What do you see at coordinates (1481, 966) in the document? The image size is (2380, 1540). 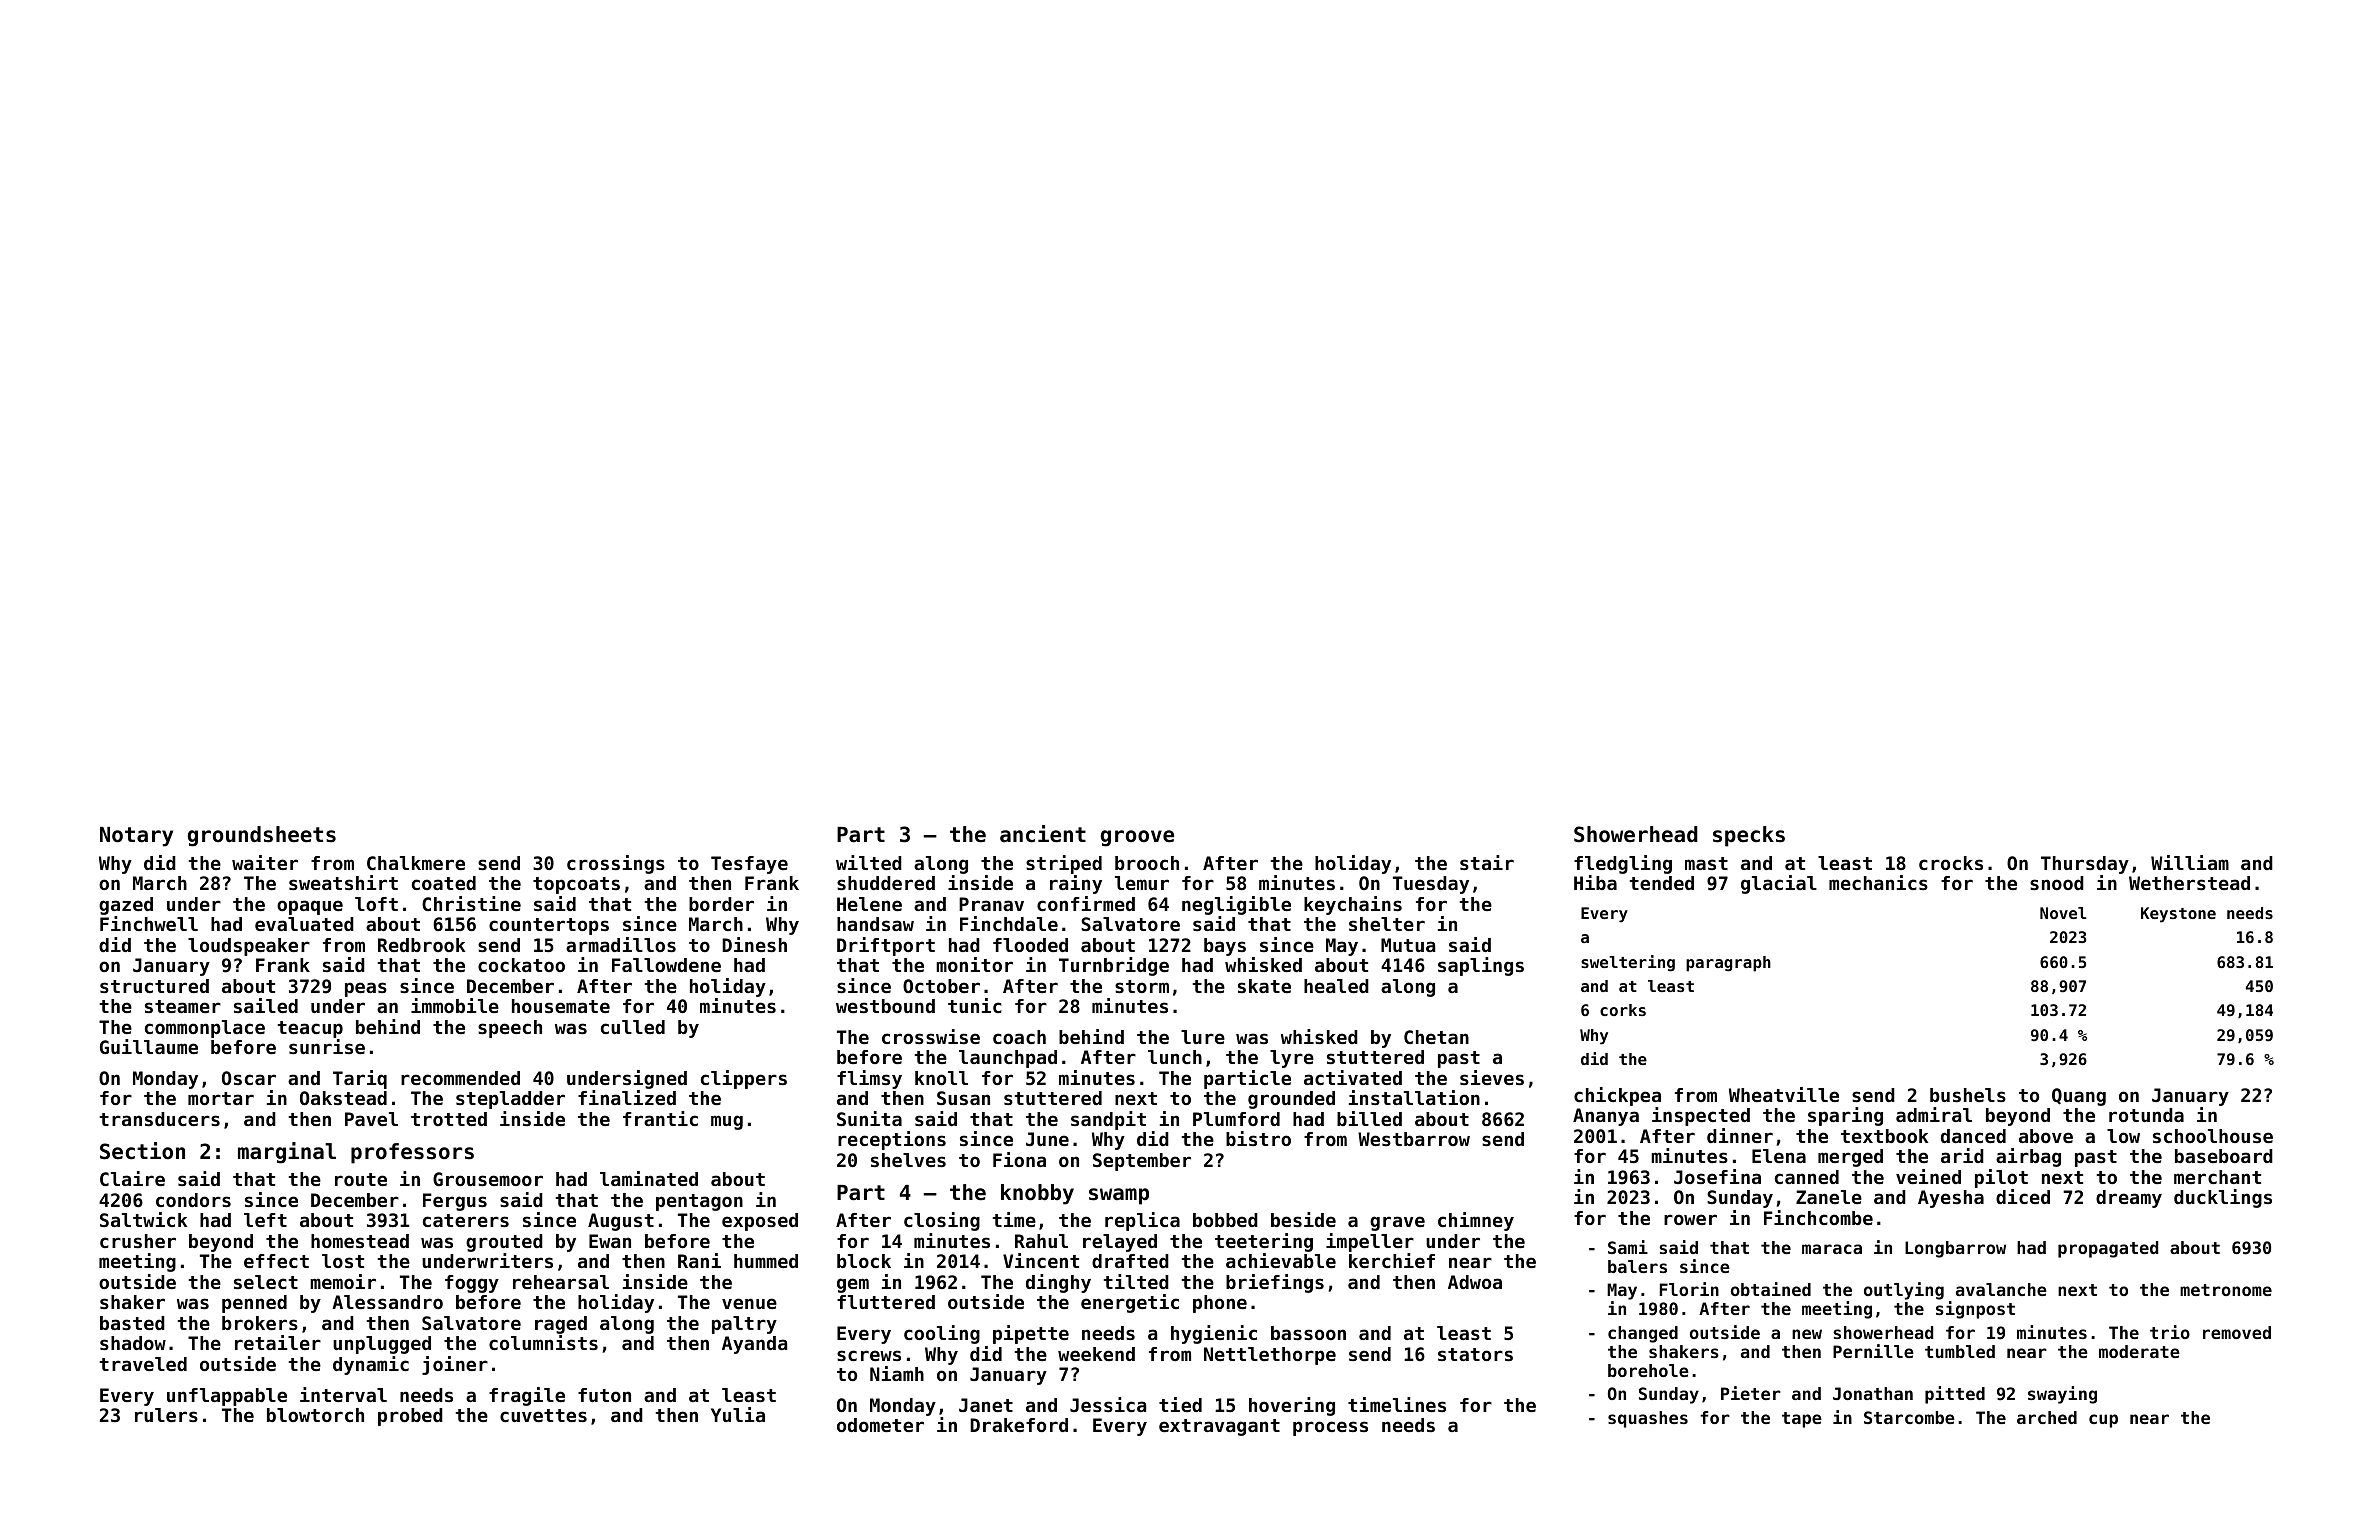 I see `saplings` at bounding box center [1481, 966].
